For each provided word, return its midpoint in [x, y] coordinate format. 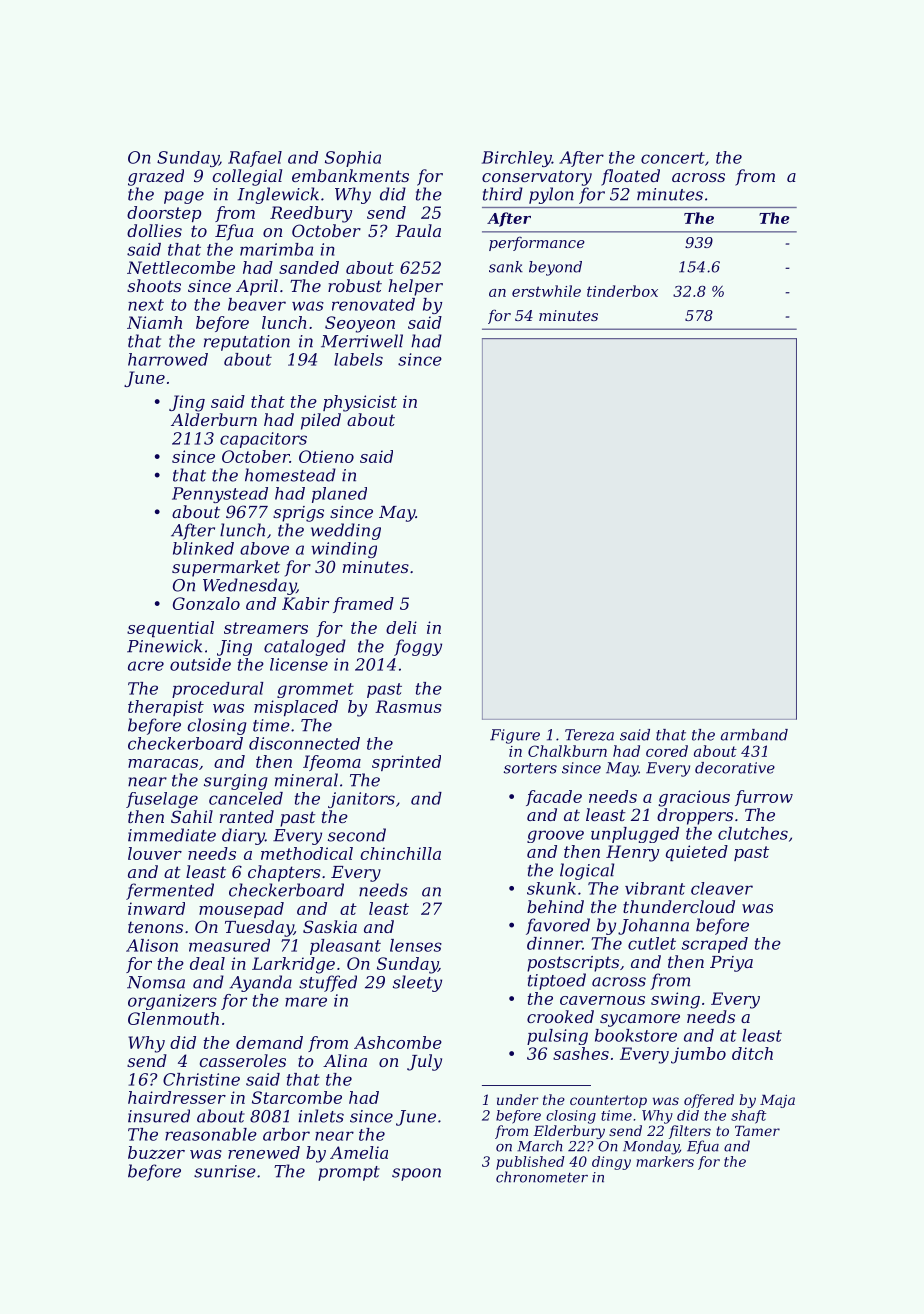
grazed [156, 177]
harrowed [168, 359]
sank [506, 267]
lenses [416, 945]
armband [754, 735]
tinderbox [622, 291]
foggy [418, 647]
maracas [163, 763]
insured [159, 1116]
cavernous [602, 1000]
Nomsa [156, 982]
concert [673, 158]
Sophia [353, 159]
